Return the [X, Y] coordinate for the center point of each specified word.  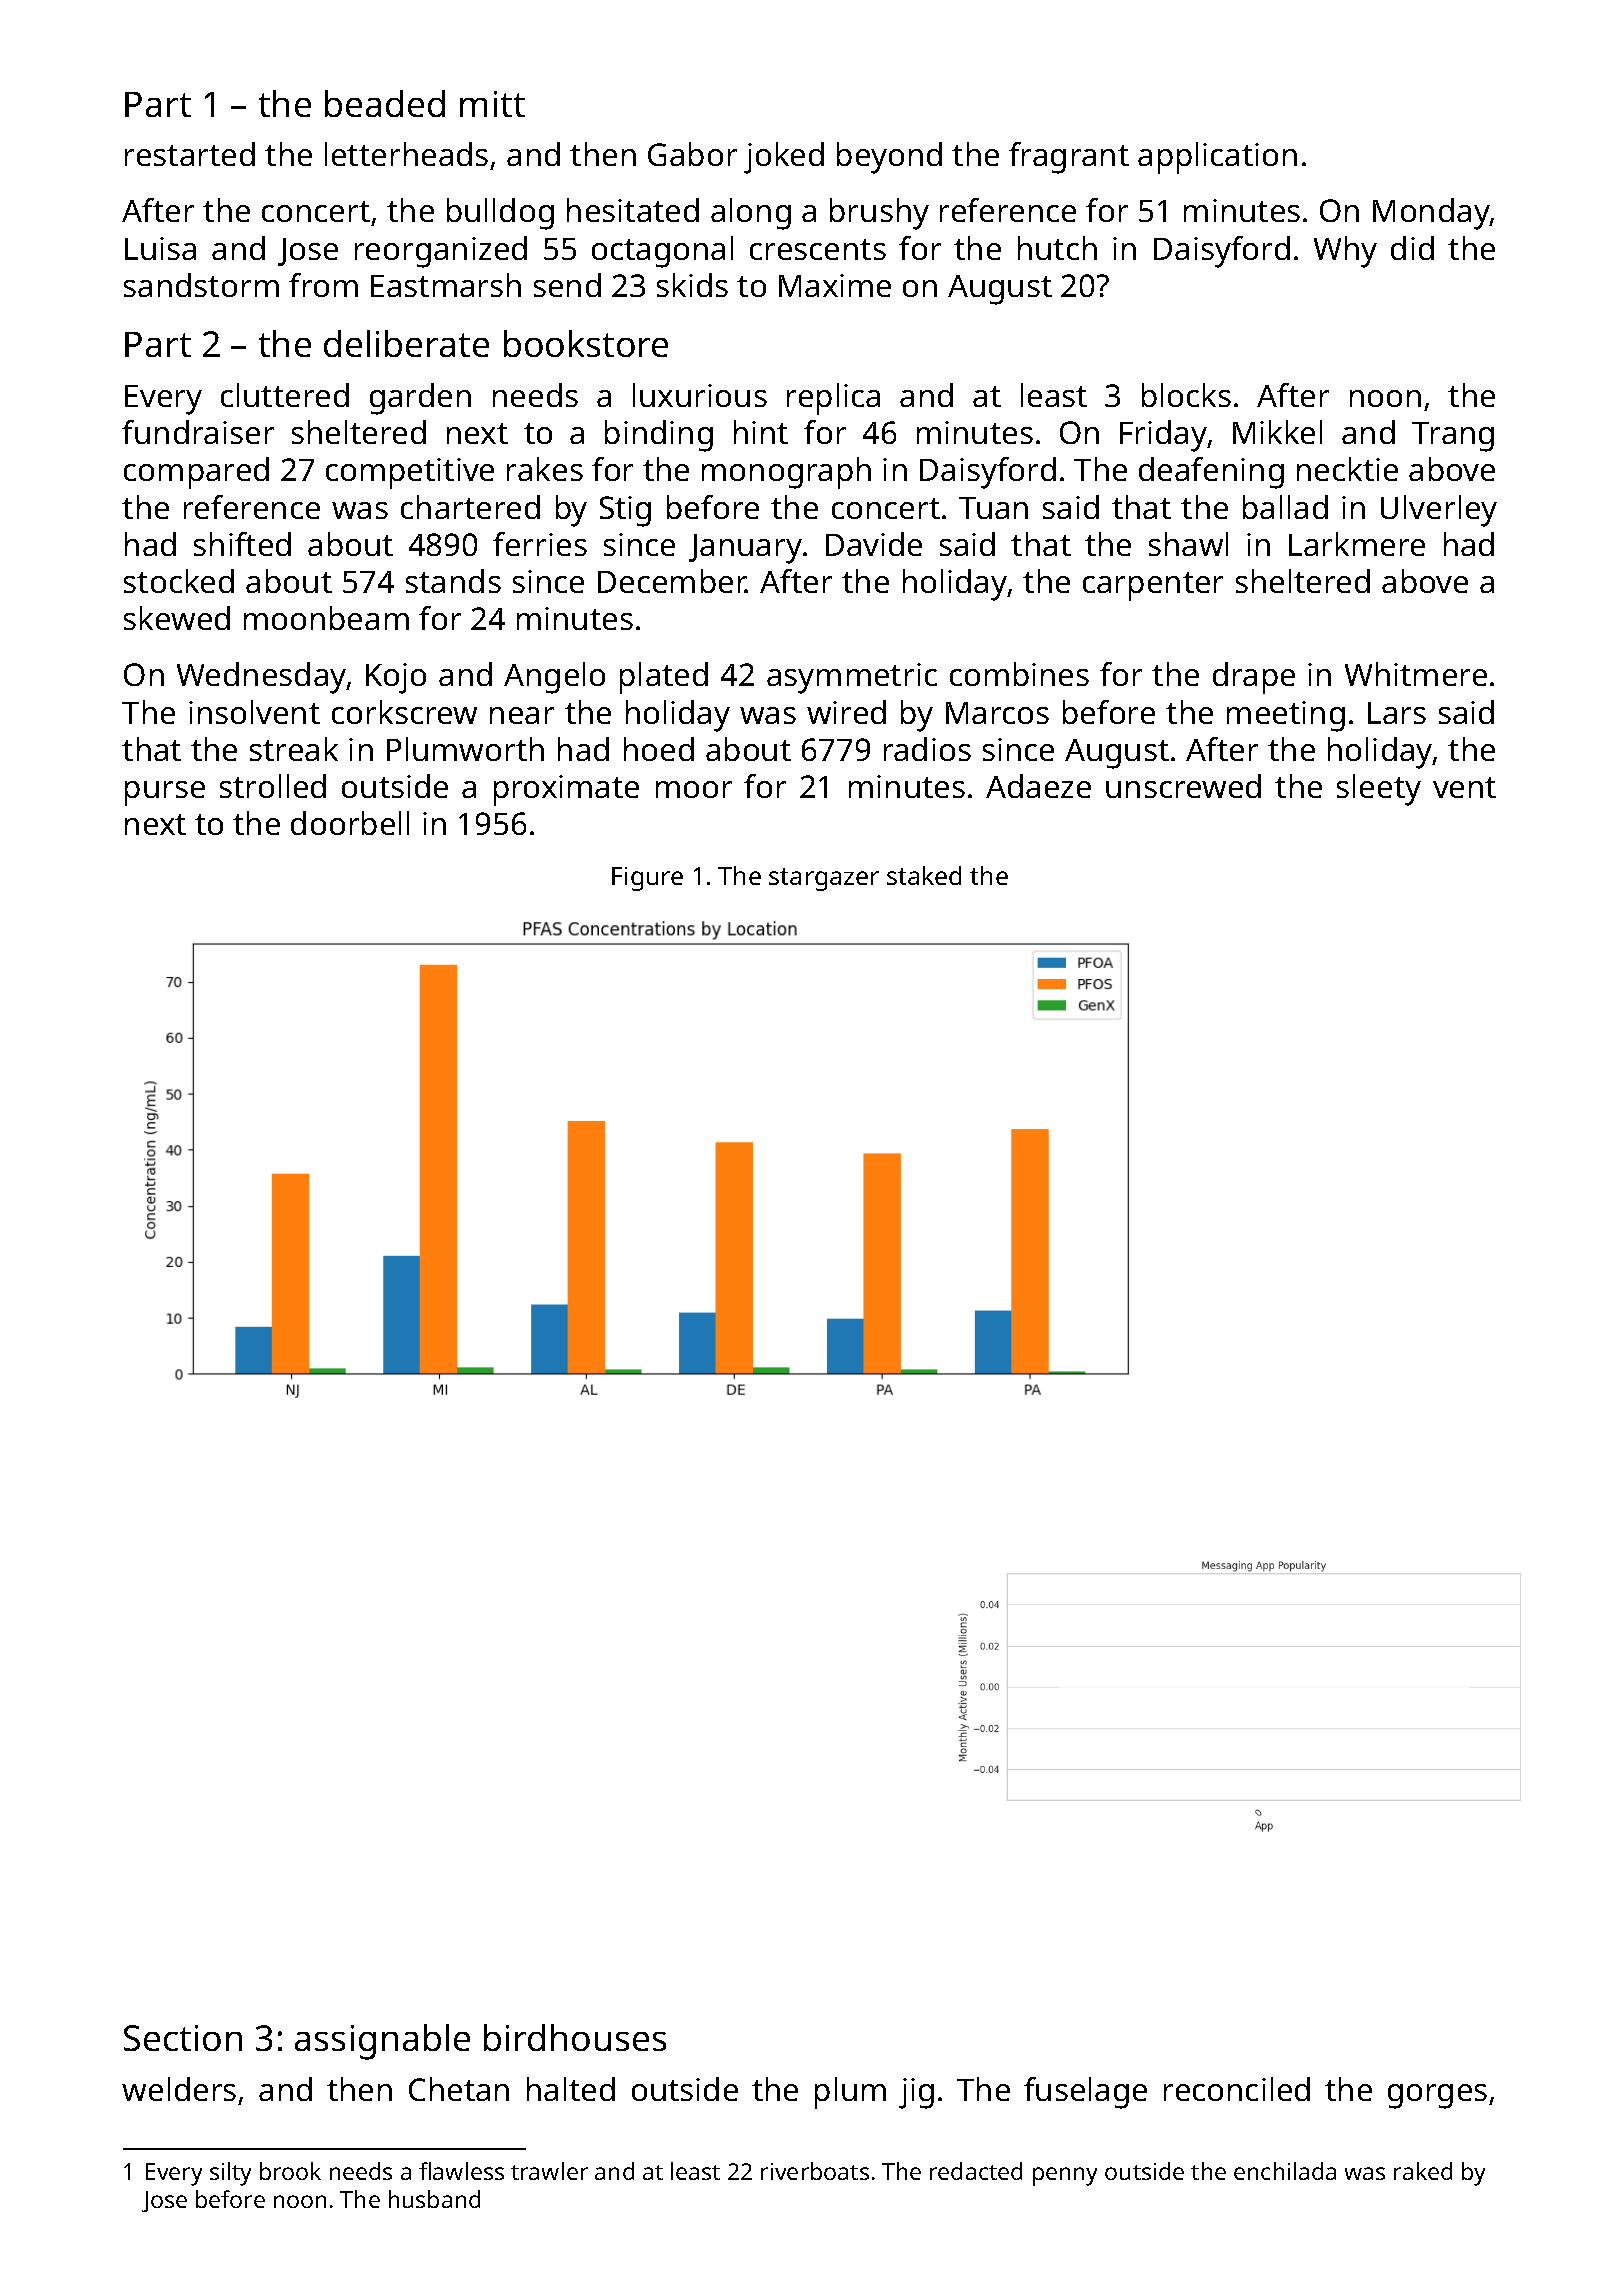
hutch [1057, 248]
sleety [1379, 790]
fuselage [1085, 2093]
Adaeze [1038, 786]
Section [183, 2038]
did [1412, 248]
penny [1065, 2176]
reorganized [441, 252]
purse [165, 793]
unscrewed [1183, 786]
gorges [1437, 2096]
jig [916, 2093]
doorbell [350, 823]
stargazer [824, 879]
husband [434, 2199]
